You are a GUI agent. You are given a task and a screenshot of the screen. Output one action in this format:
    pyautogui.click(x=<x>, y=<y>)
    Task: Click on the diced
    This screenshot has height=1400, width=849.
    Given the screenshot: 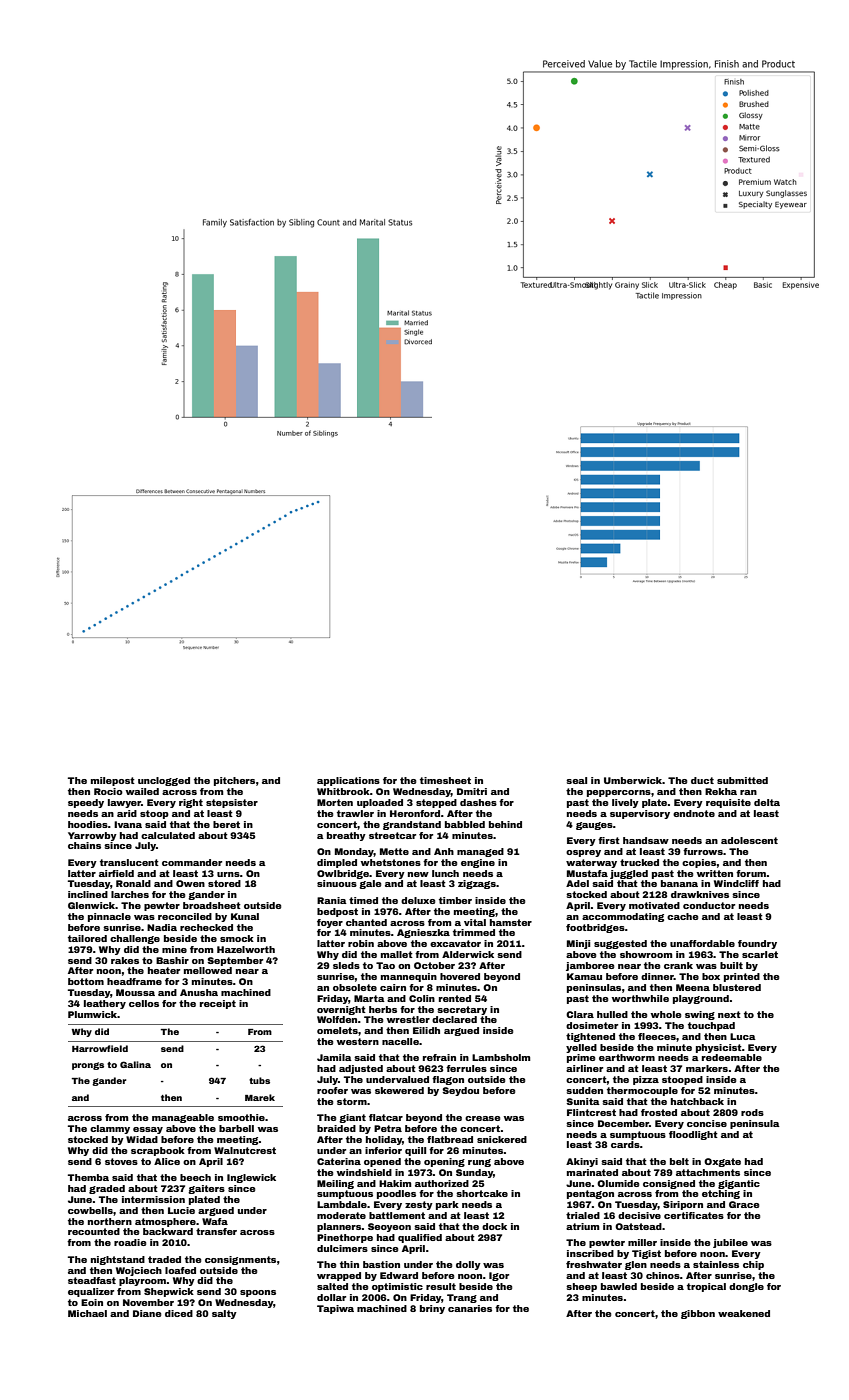 What is the action you would take?
    pyautogui.click(x=179, y=1313)
